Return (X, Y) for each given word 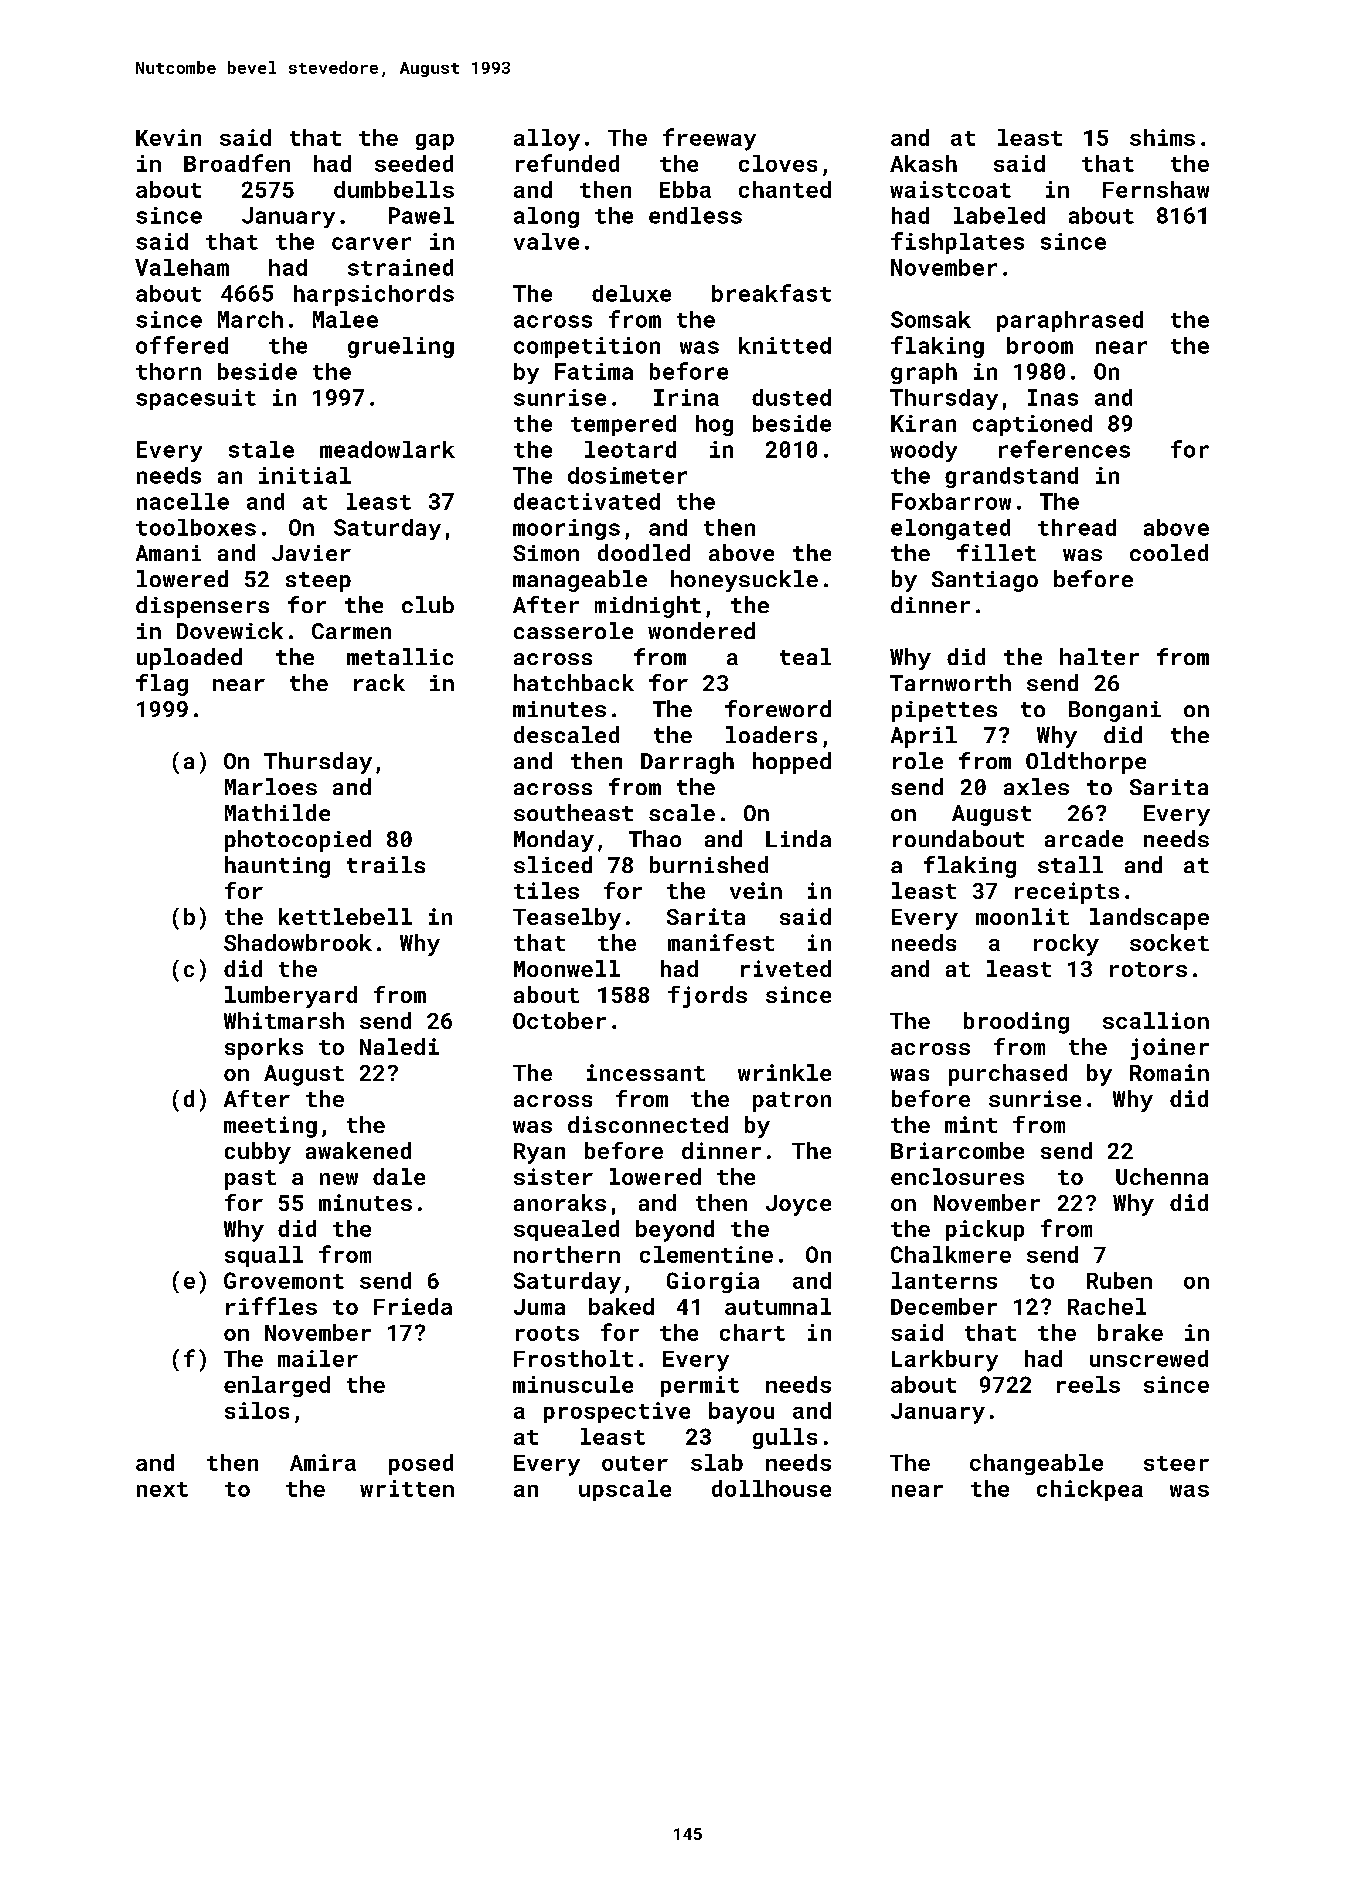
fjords (707, 997)
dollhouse (771, 1488)
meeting (270, 1127)
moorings (566, 529)
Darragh (687, 763)
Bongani (1115, 711)
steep (318, 582)
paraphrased (1070, 321)
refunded (567, 163)
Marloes (271, 786)
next (162, 1489)
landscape (1149, 919)
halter (1099, 656)
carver (371, 243)
